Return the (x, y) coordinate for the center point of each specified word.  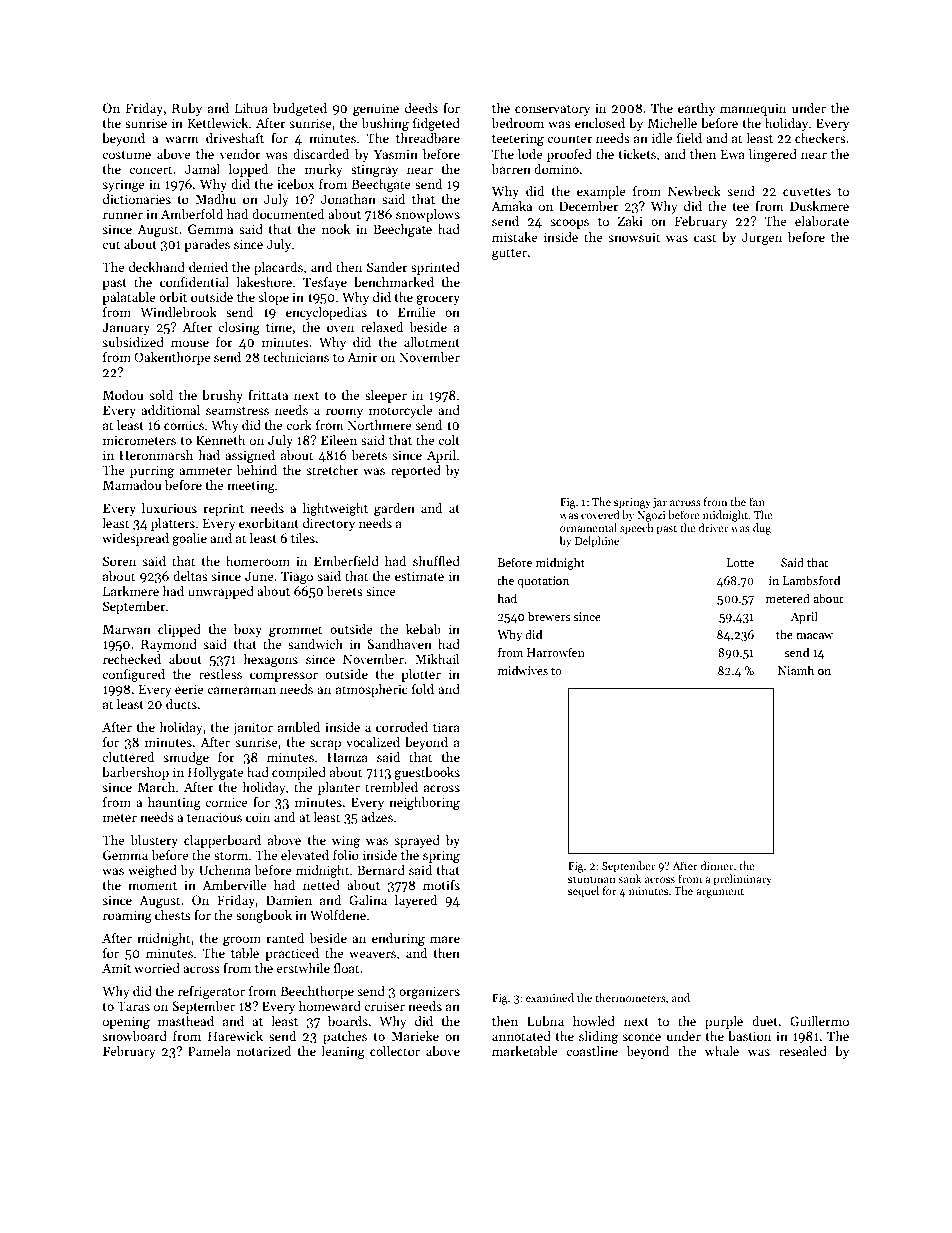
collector (395, 1051)
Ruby (187, 109)
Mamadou (132, 485)
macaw (814, 636)
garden (394, 509)
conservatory (552, 110)
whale (722, 1051)
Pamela (209, 1051)
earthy (696, 109)
